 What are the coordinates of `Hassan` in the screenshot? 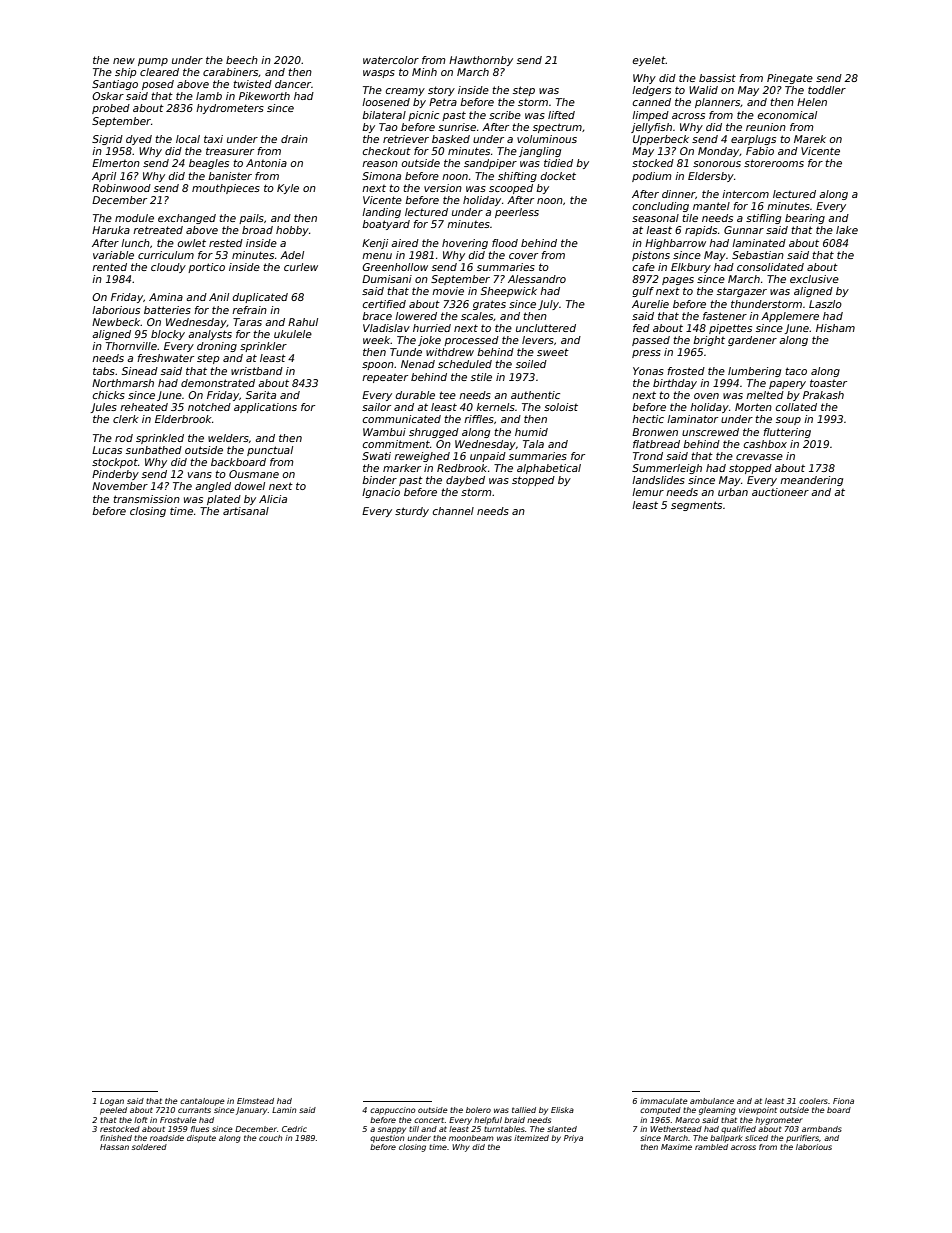 It's located at (114, 1147).
